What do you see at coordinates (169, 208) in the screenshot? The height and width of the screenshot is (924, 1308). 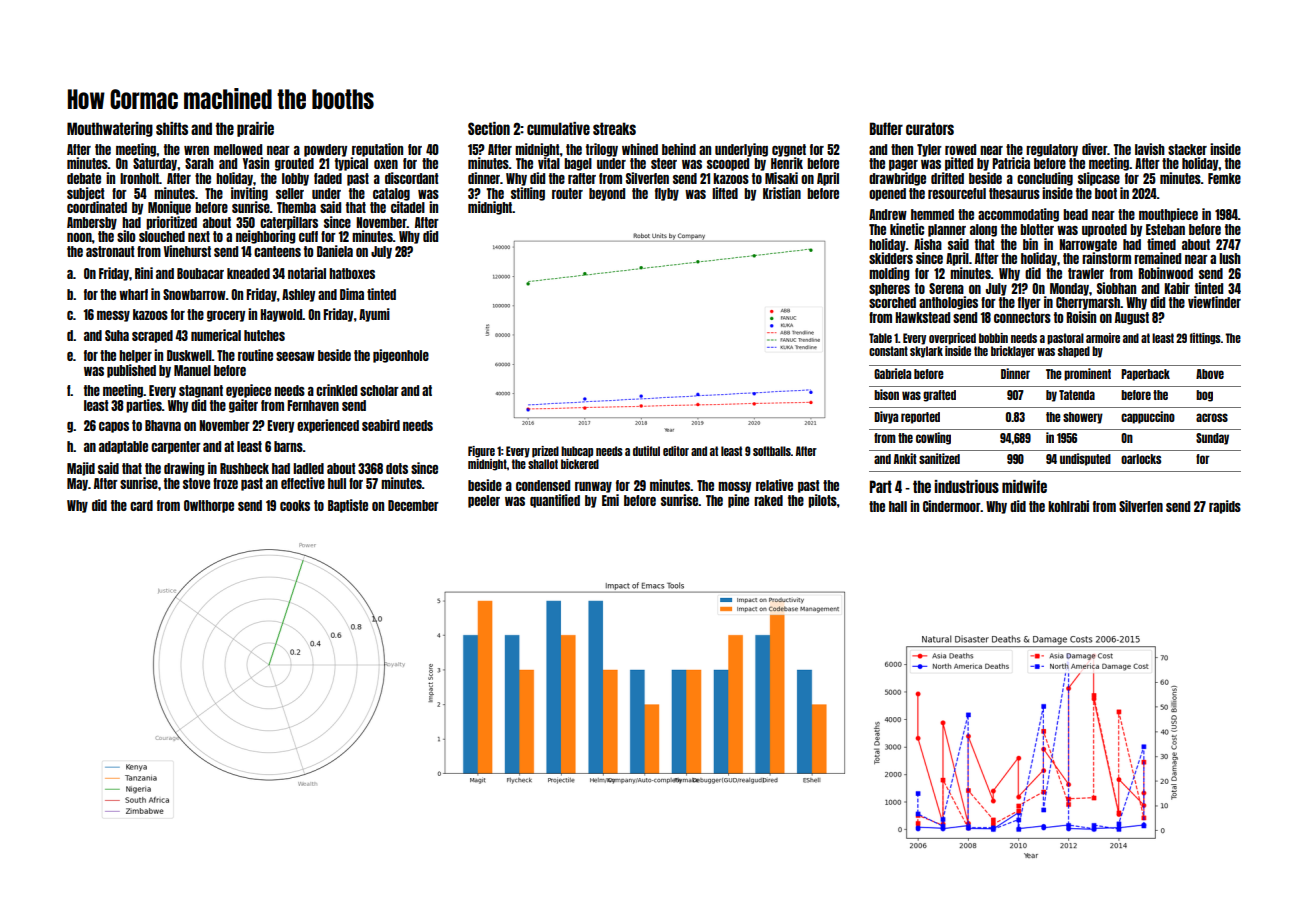 I see `Monique` at bounding box center [169, 208].
